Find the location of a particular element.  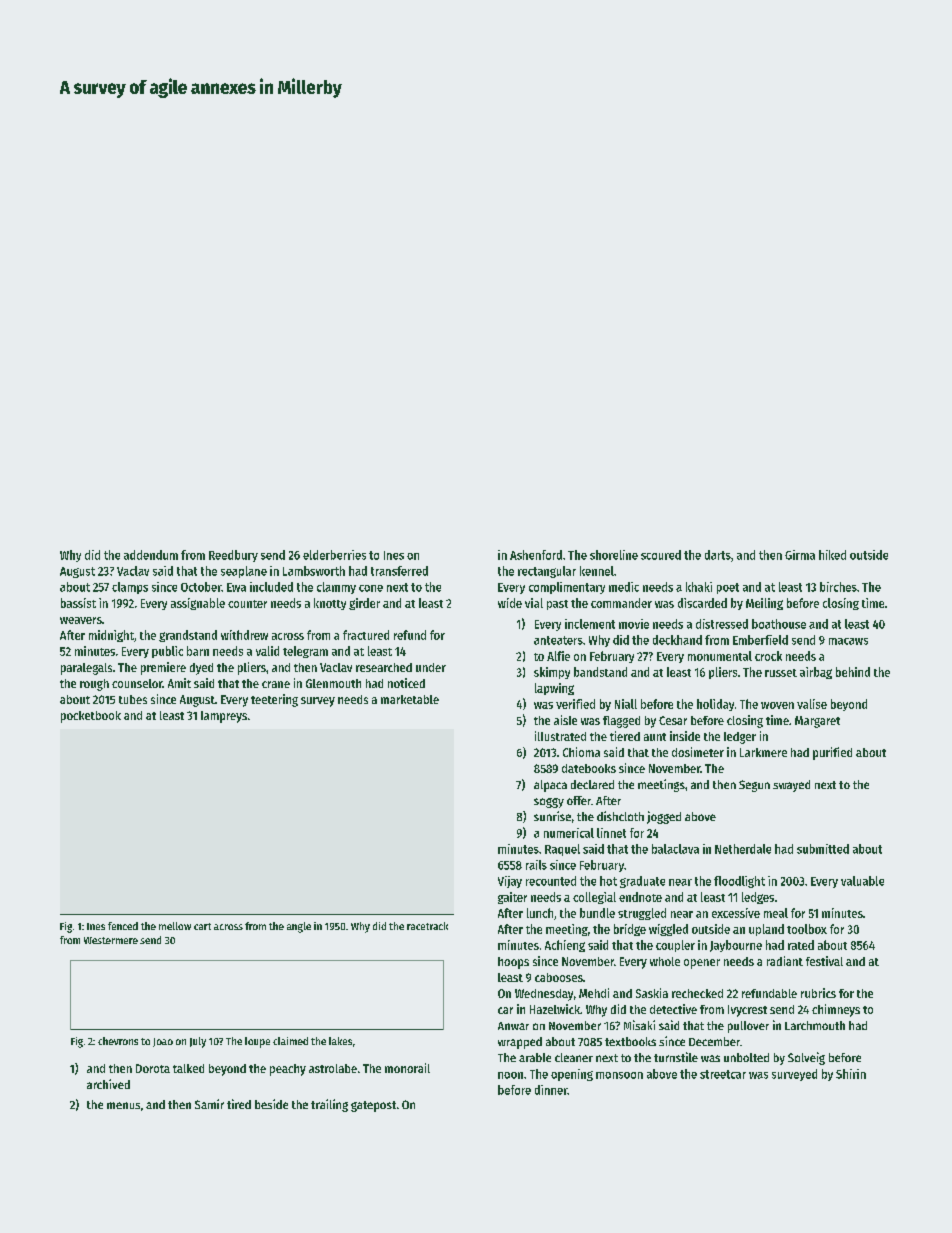

Samir is located at coordinates (209, 1104).
